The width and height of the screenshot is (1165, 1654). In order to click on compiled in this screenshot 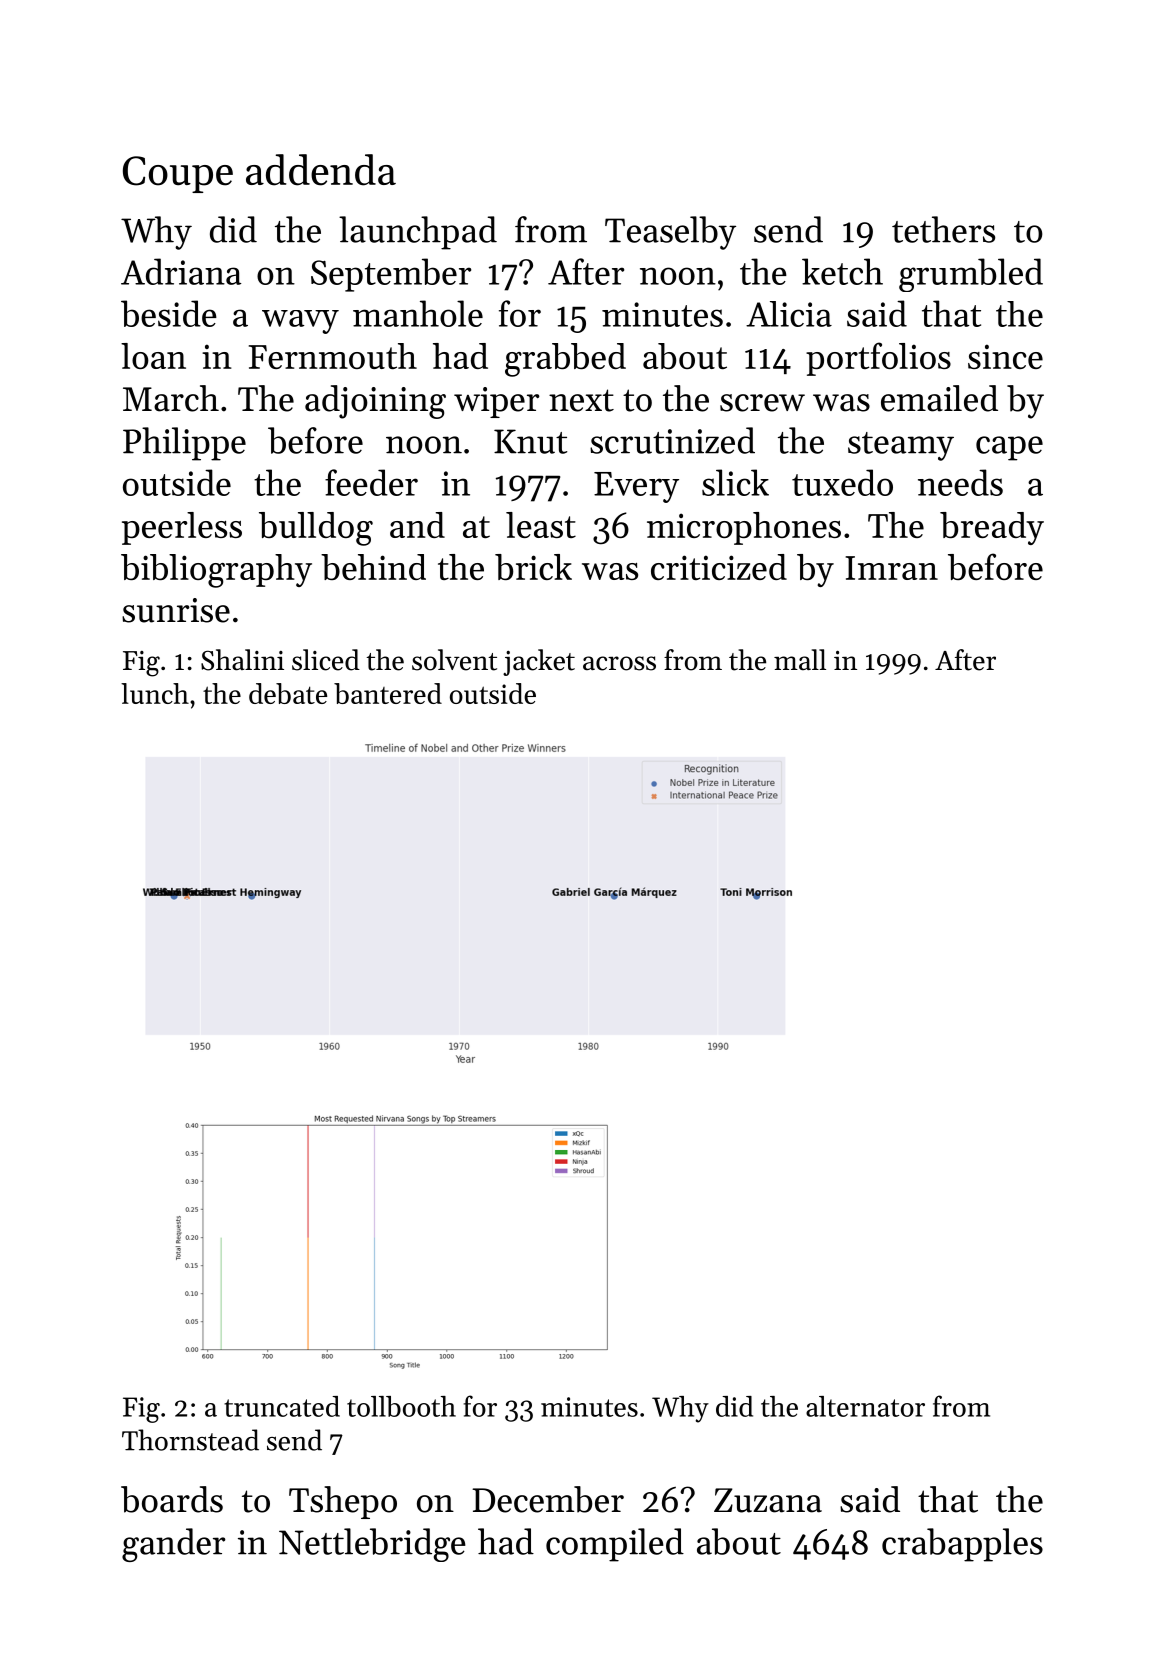, I will do `click(615, 1545)`.
